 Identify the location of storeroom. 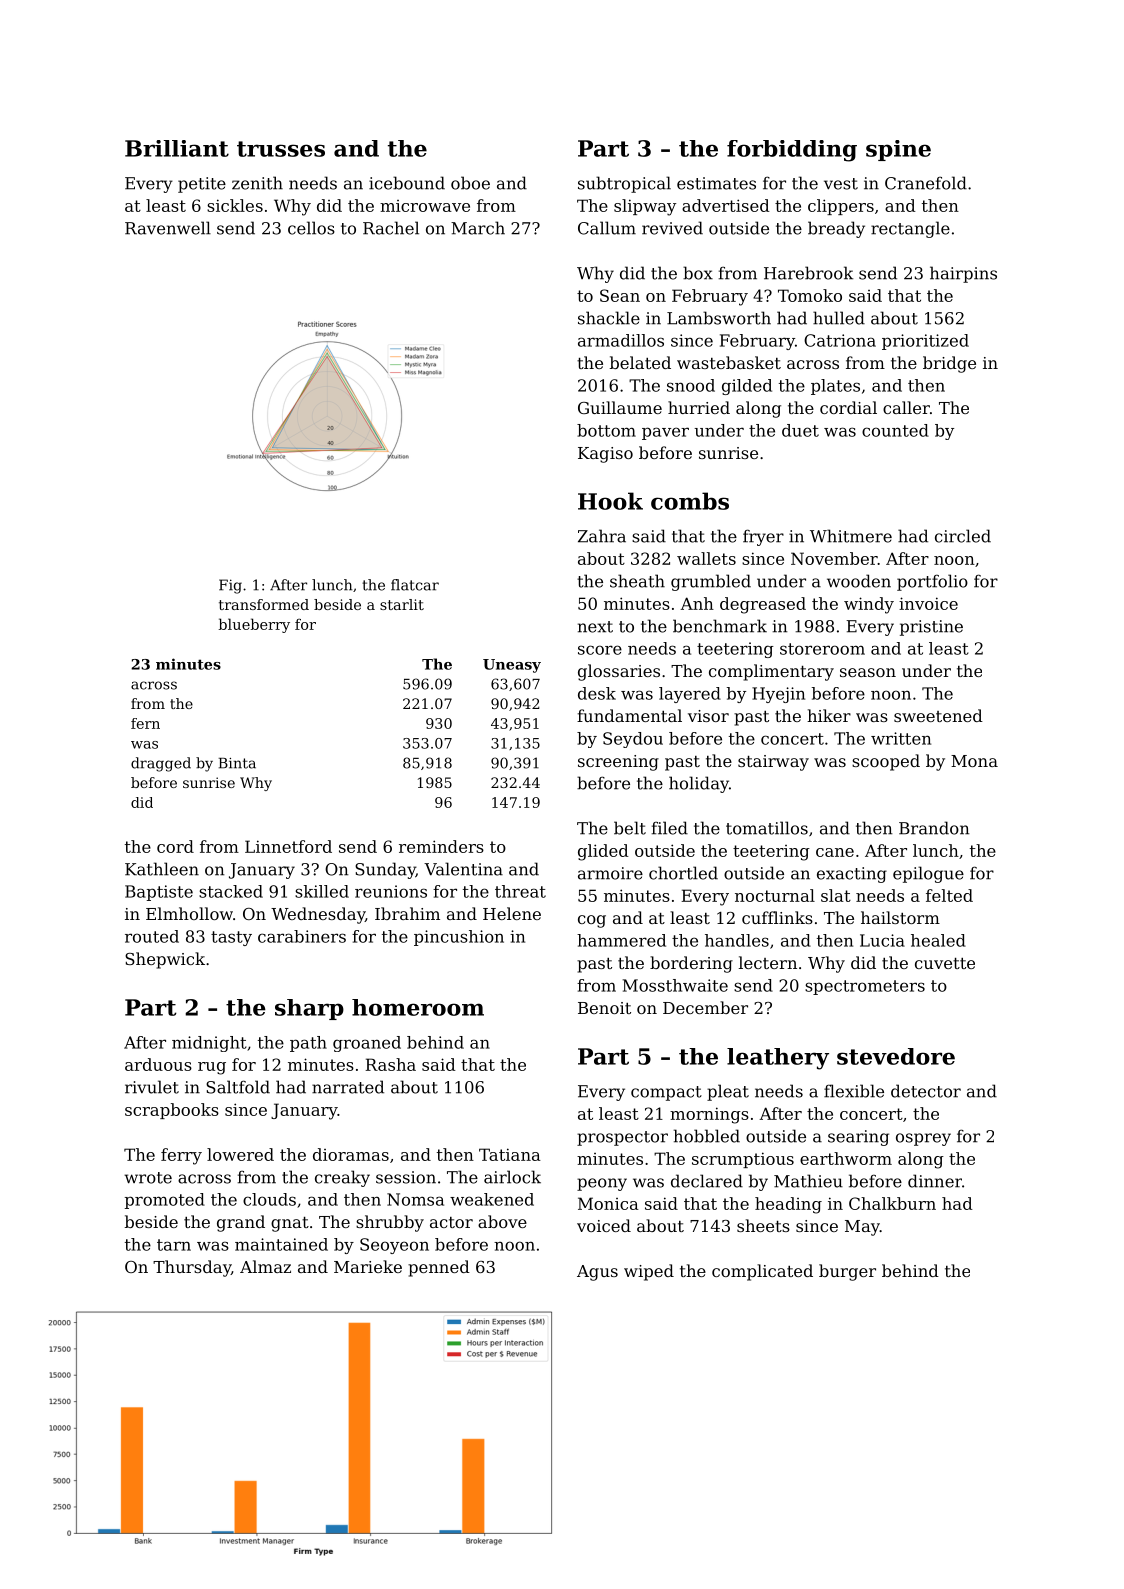
(822, 649).
